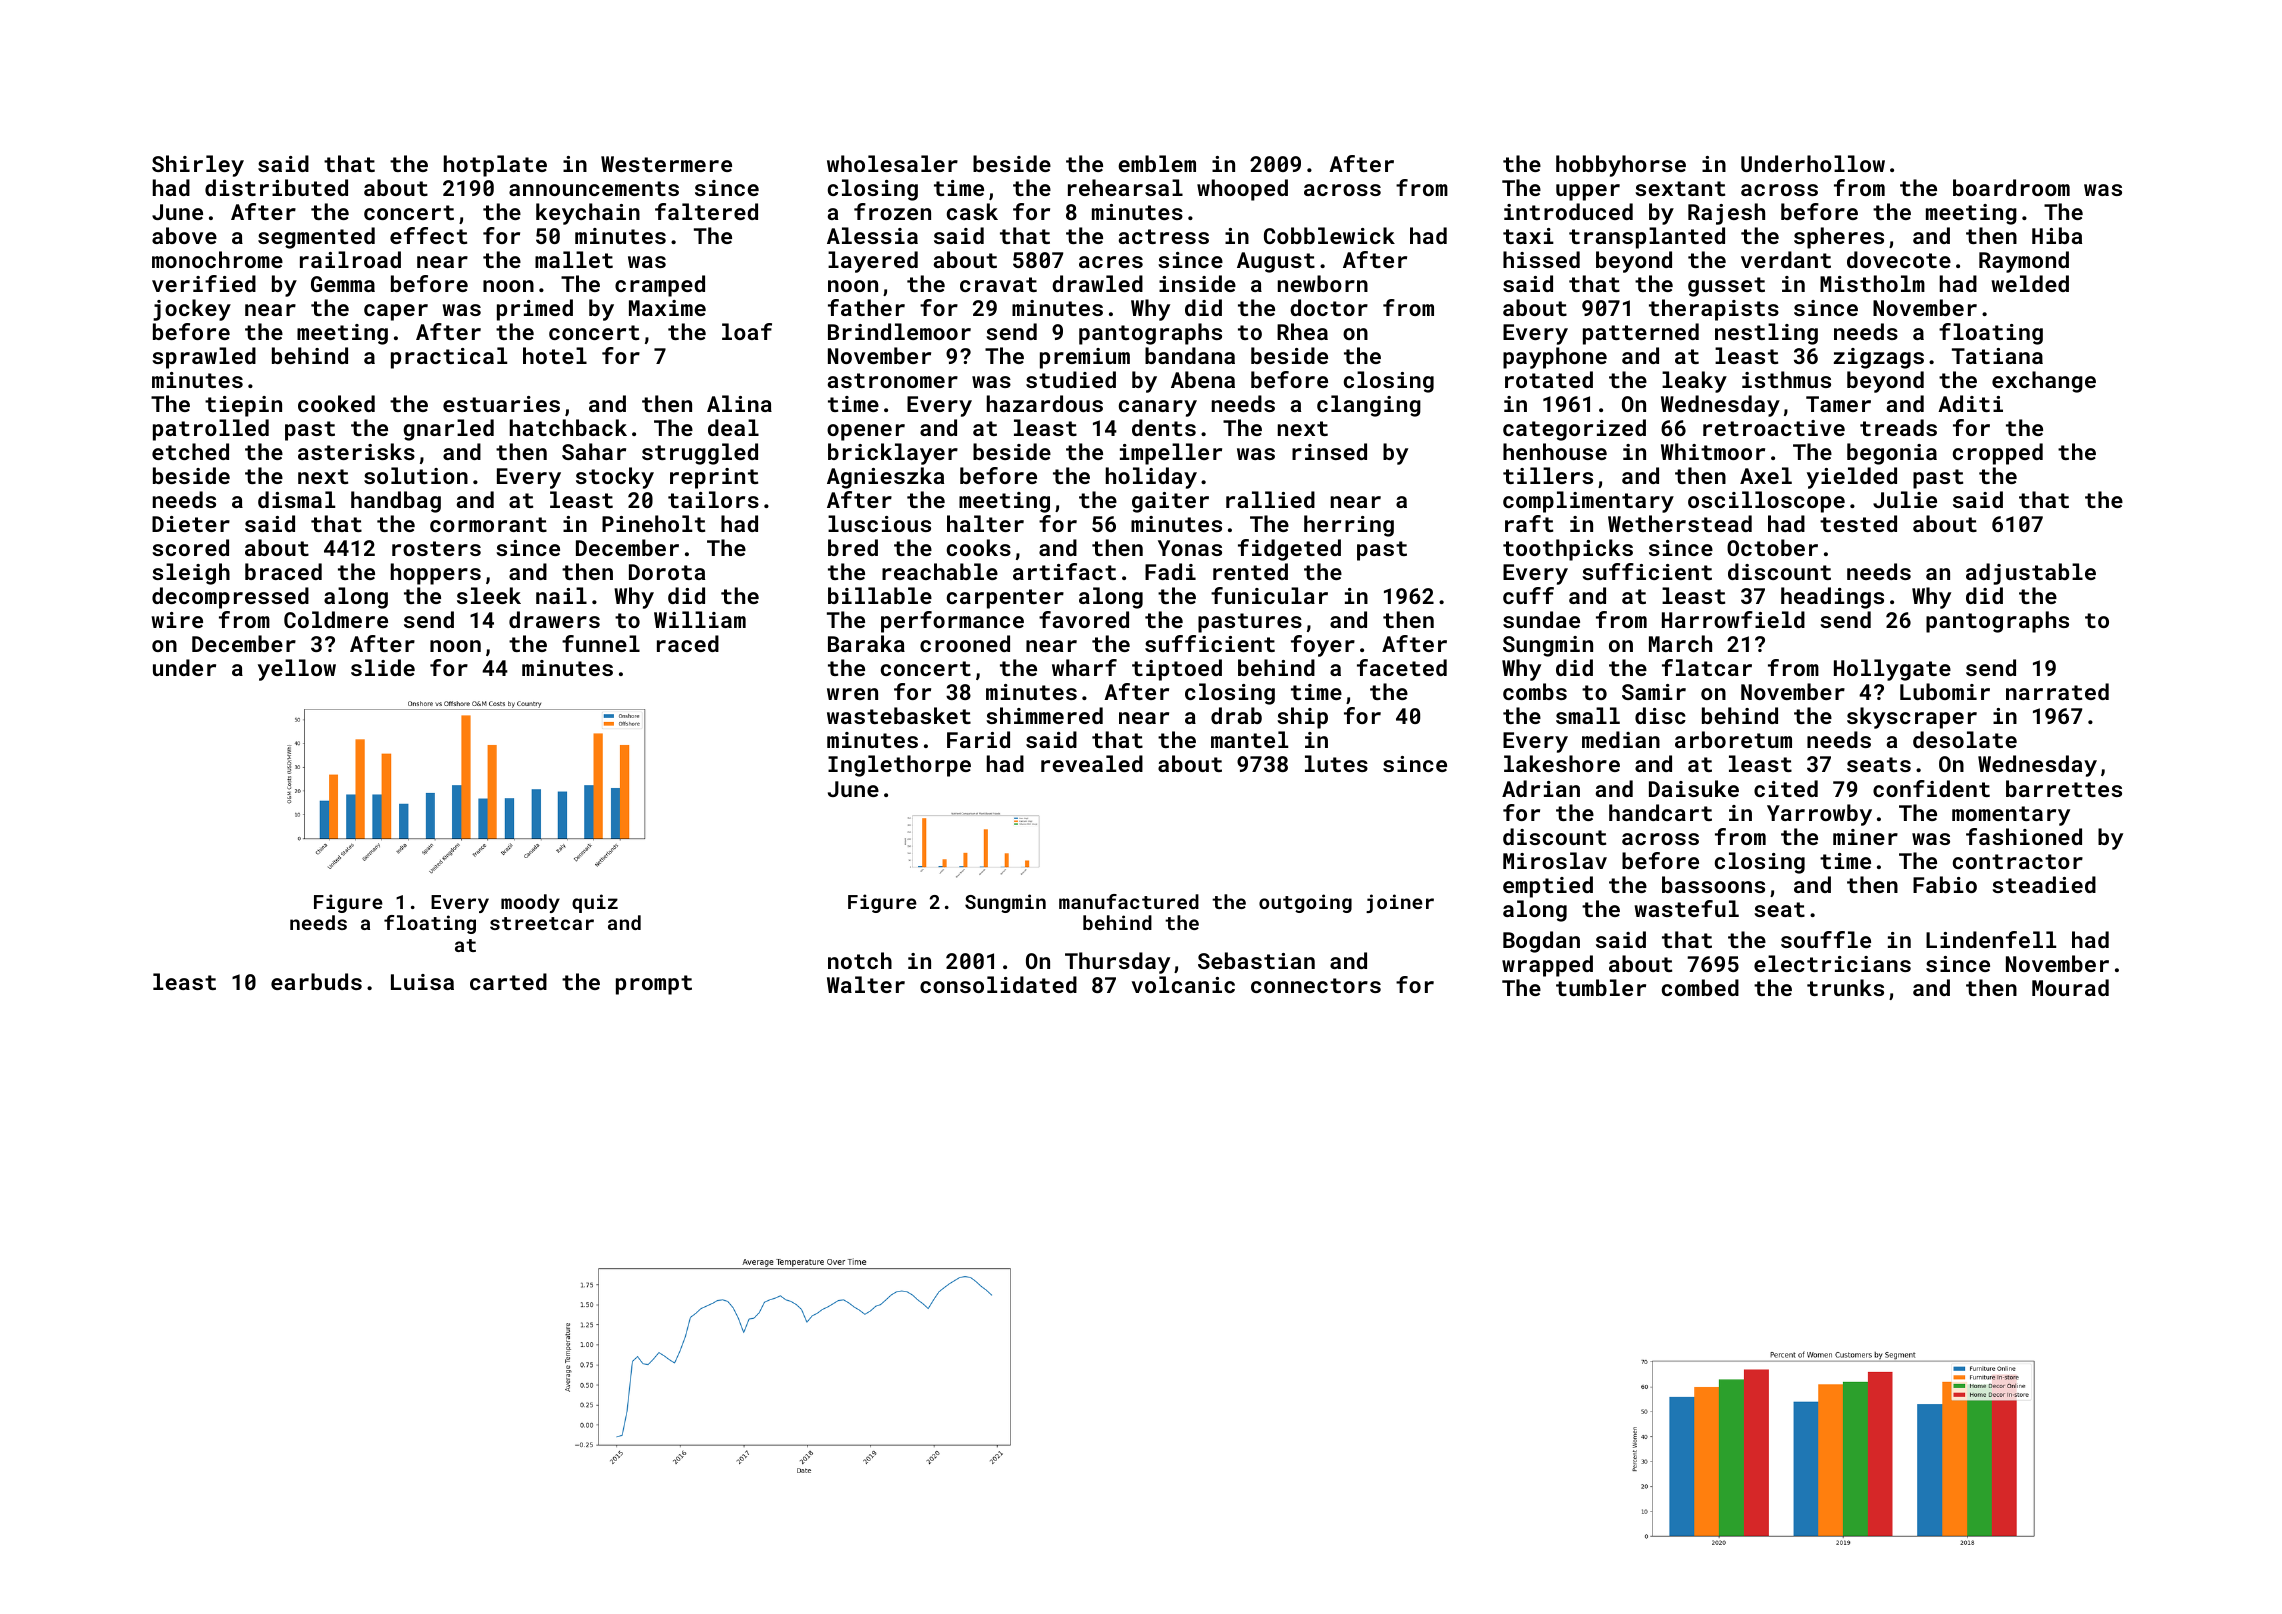  What do you see at coordinates (1323, 646) in the document?
I see `foyer` at bounding box center [1323, 646].
